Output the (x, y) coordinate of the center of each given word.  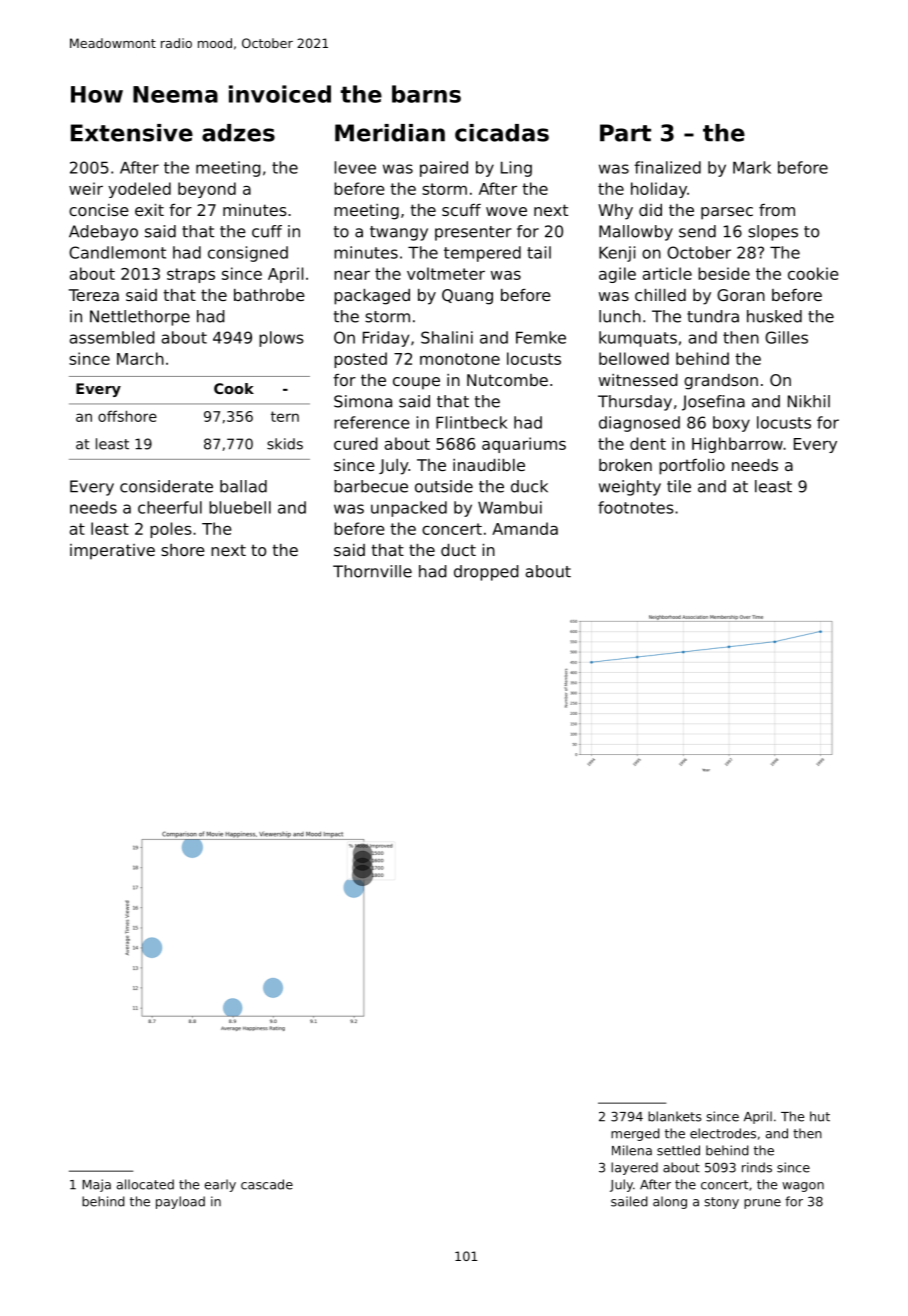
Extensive (132, 133)
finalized (667, 167)
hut (820, 1116)
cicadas (502, 133)
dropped (486, 573)
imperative (112, 552)
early (220, 1185)
